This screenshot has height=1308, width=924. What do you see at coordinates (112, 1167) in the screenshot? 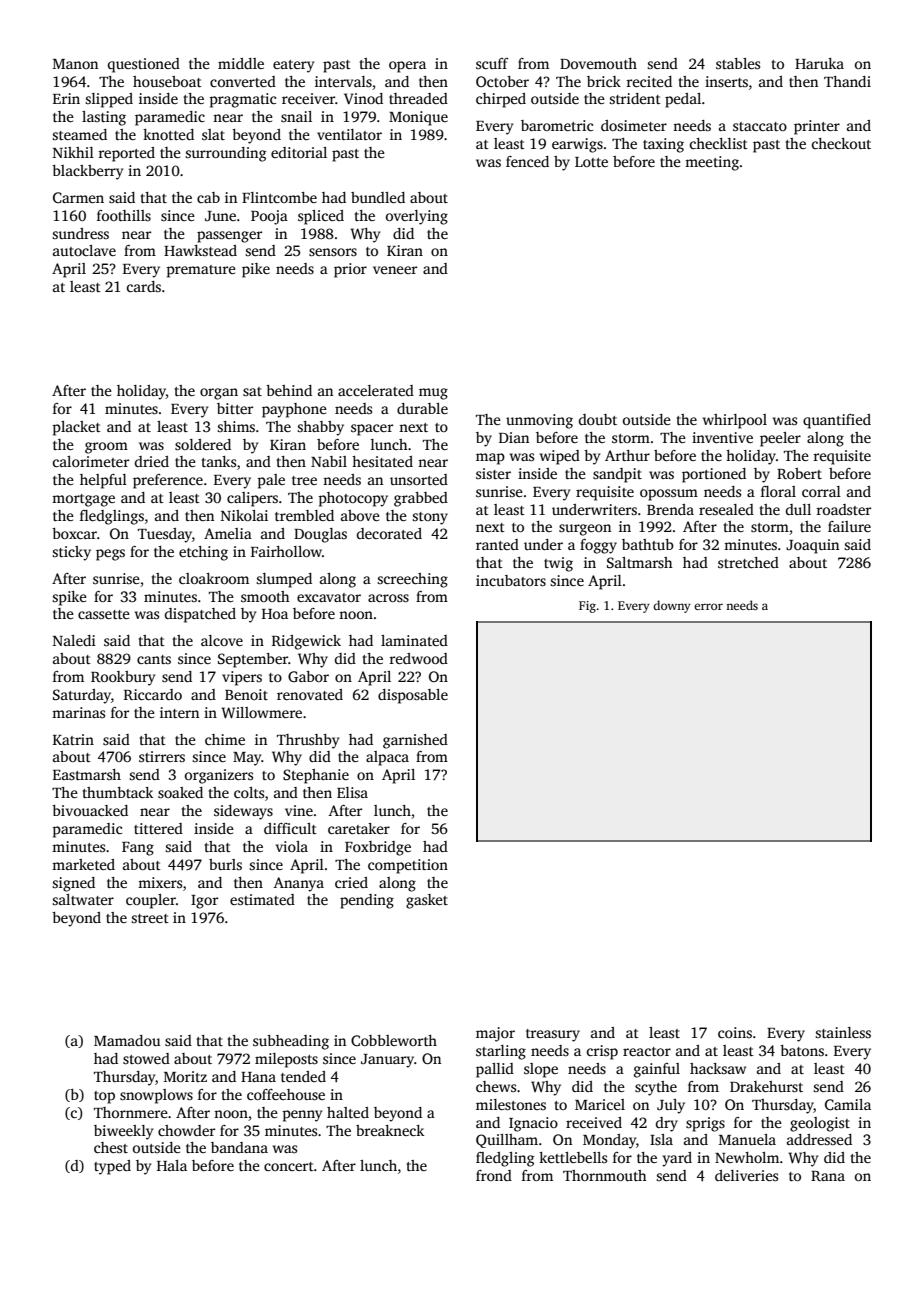
I see `typed` at bounding box center [112, 1167].
